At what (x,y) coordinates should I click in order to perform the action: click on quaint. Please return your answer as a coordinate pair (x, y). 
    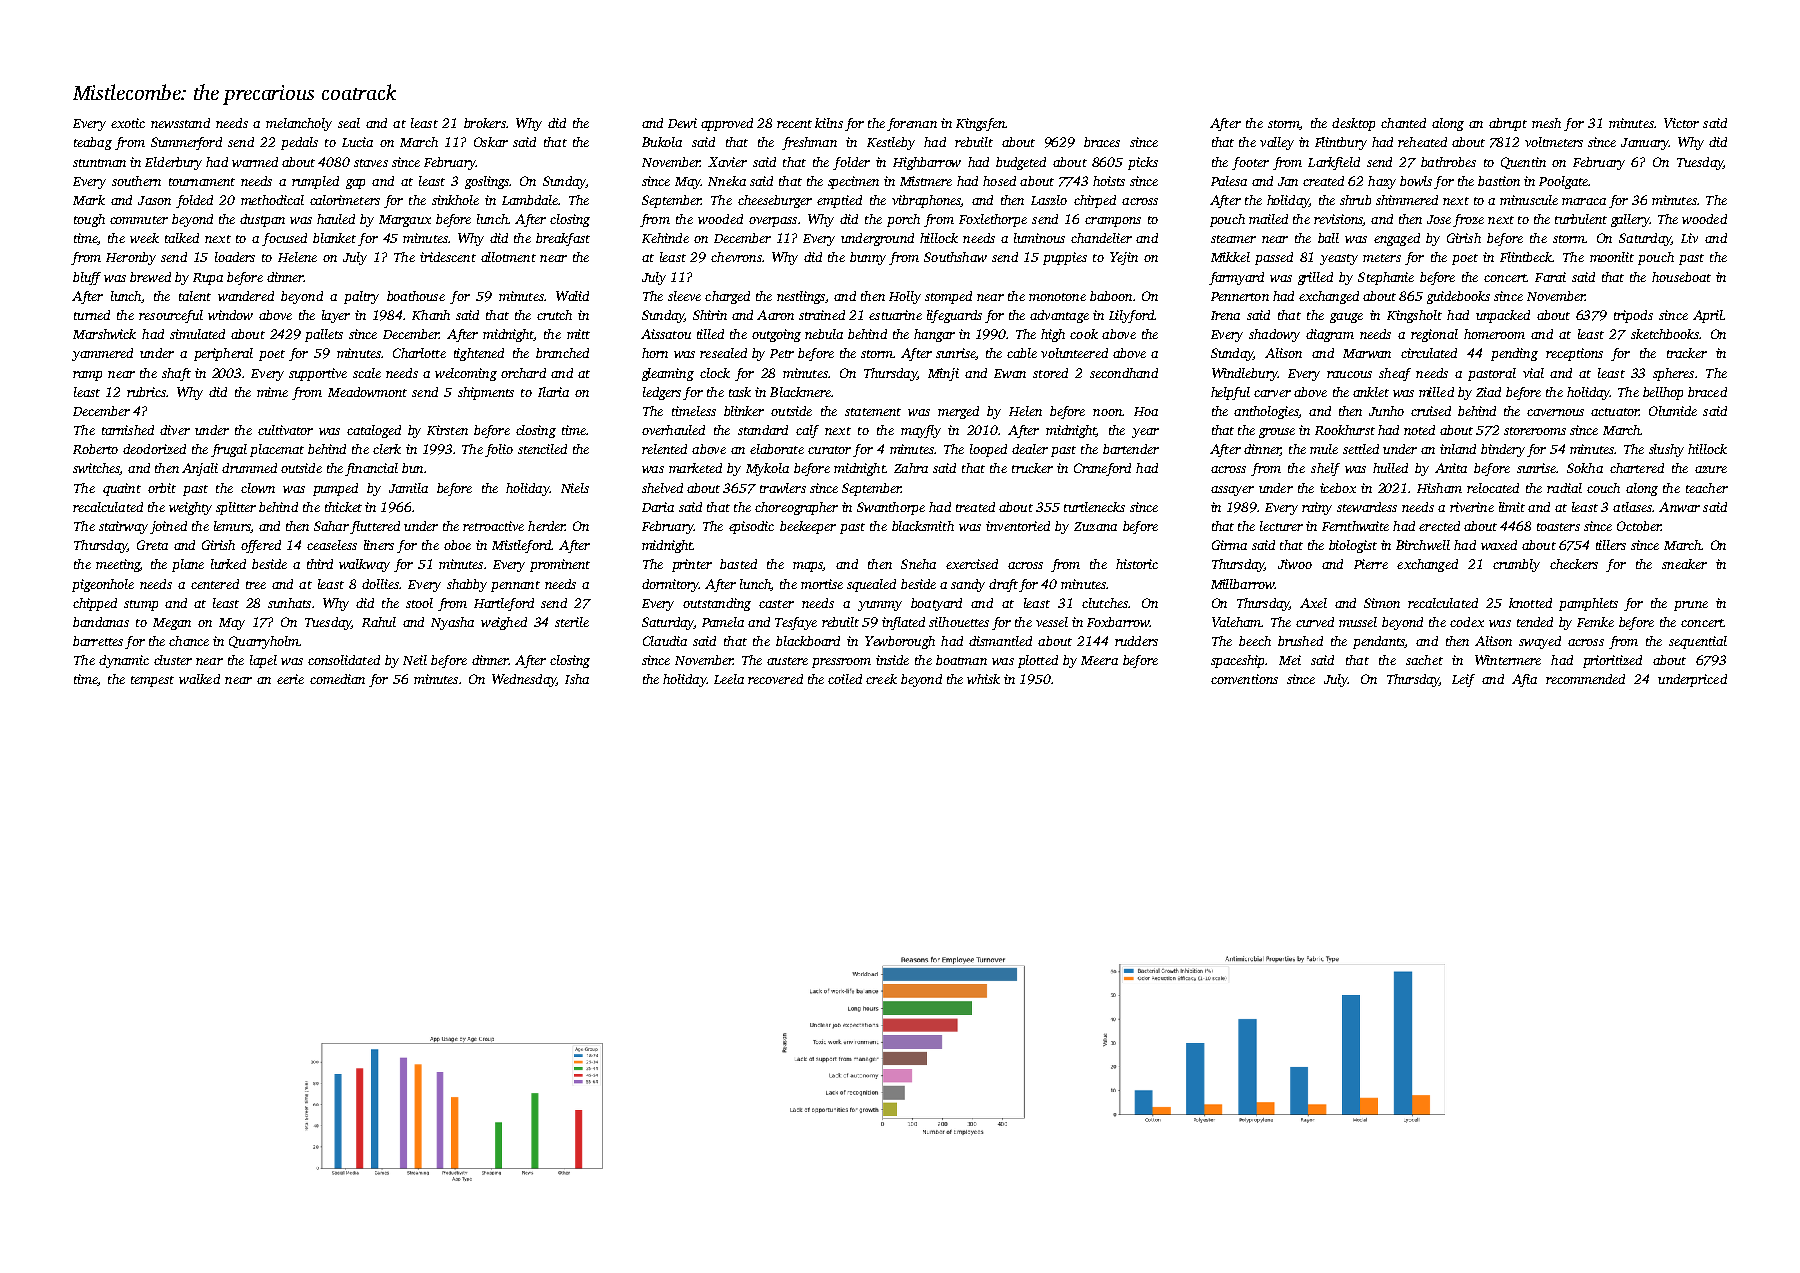
    Looking at the image, I should click on (122, 489).
